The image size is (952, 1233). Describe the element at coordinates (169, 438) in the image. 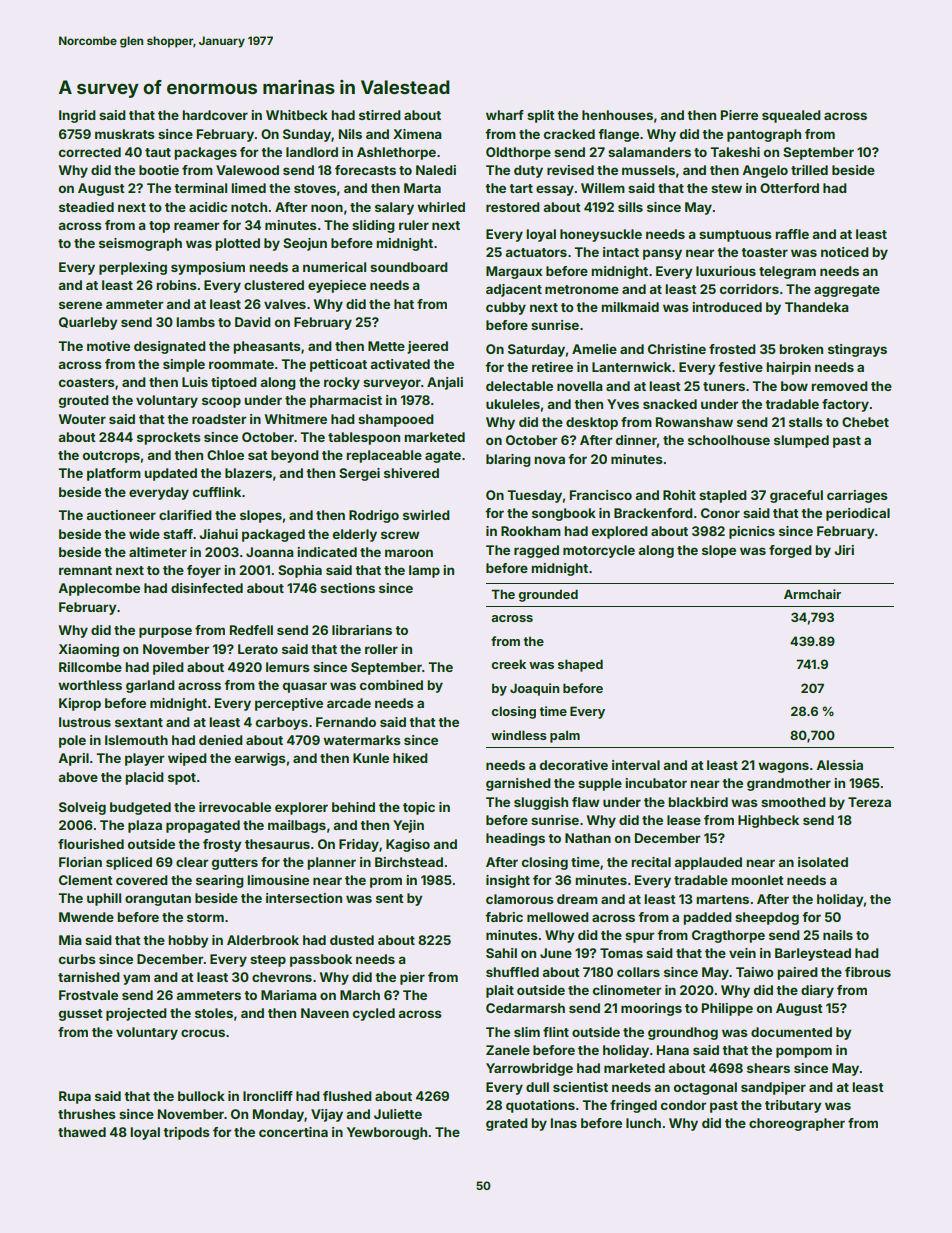

I see `sprockets` at that location.
